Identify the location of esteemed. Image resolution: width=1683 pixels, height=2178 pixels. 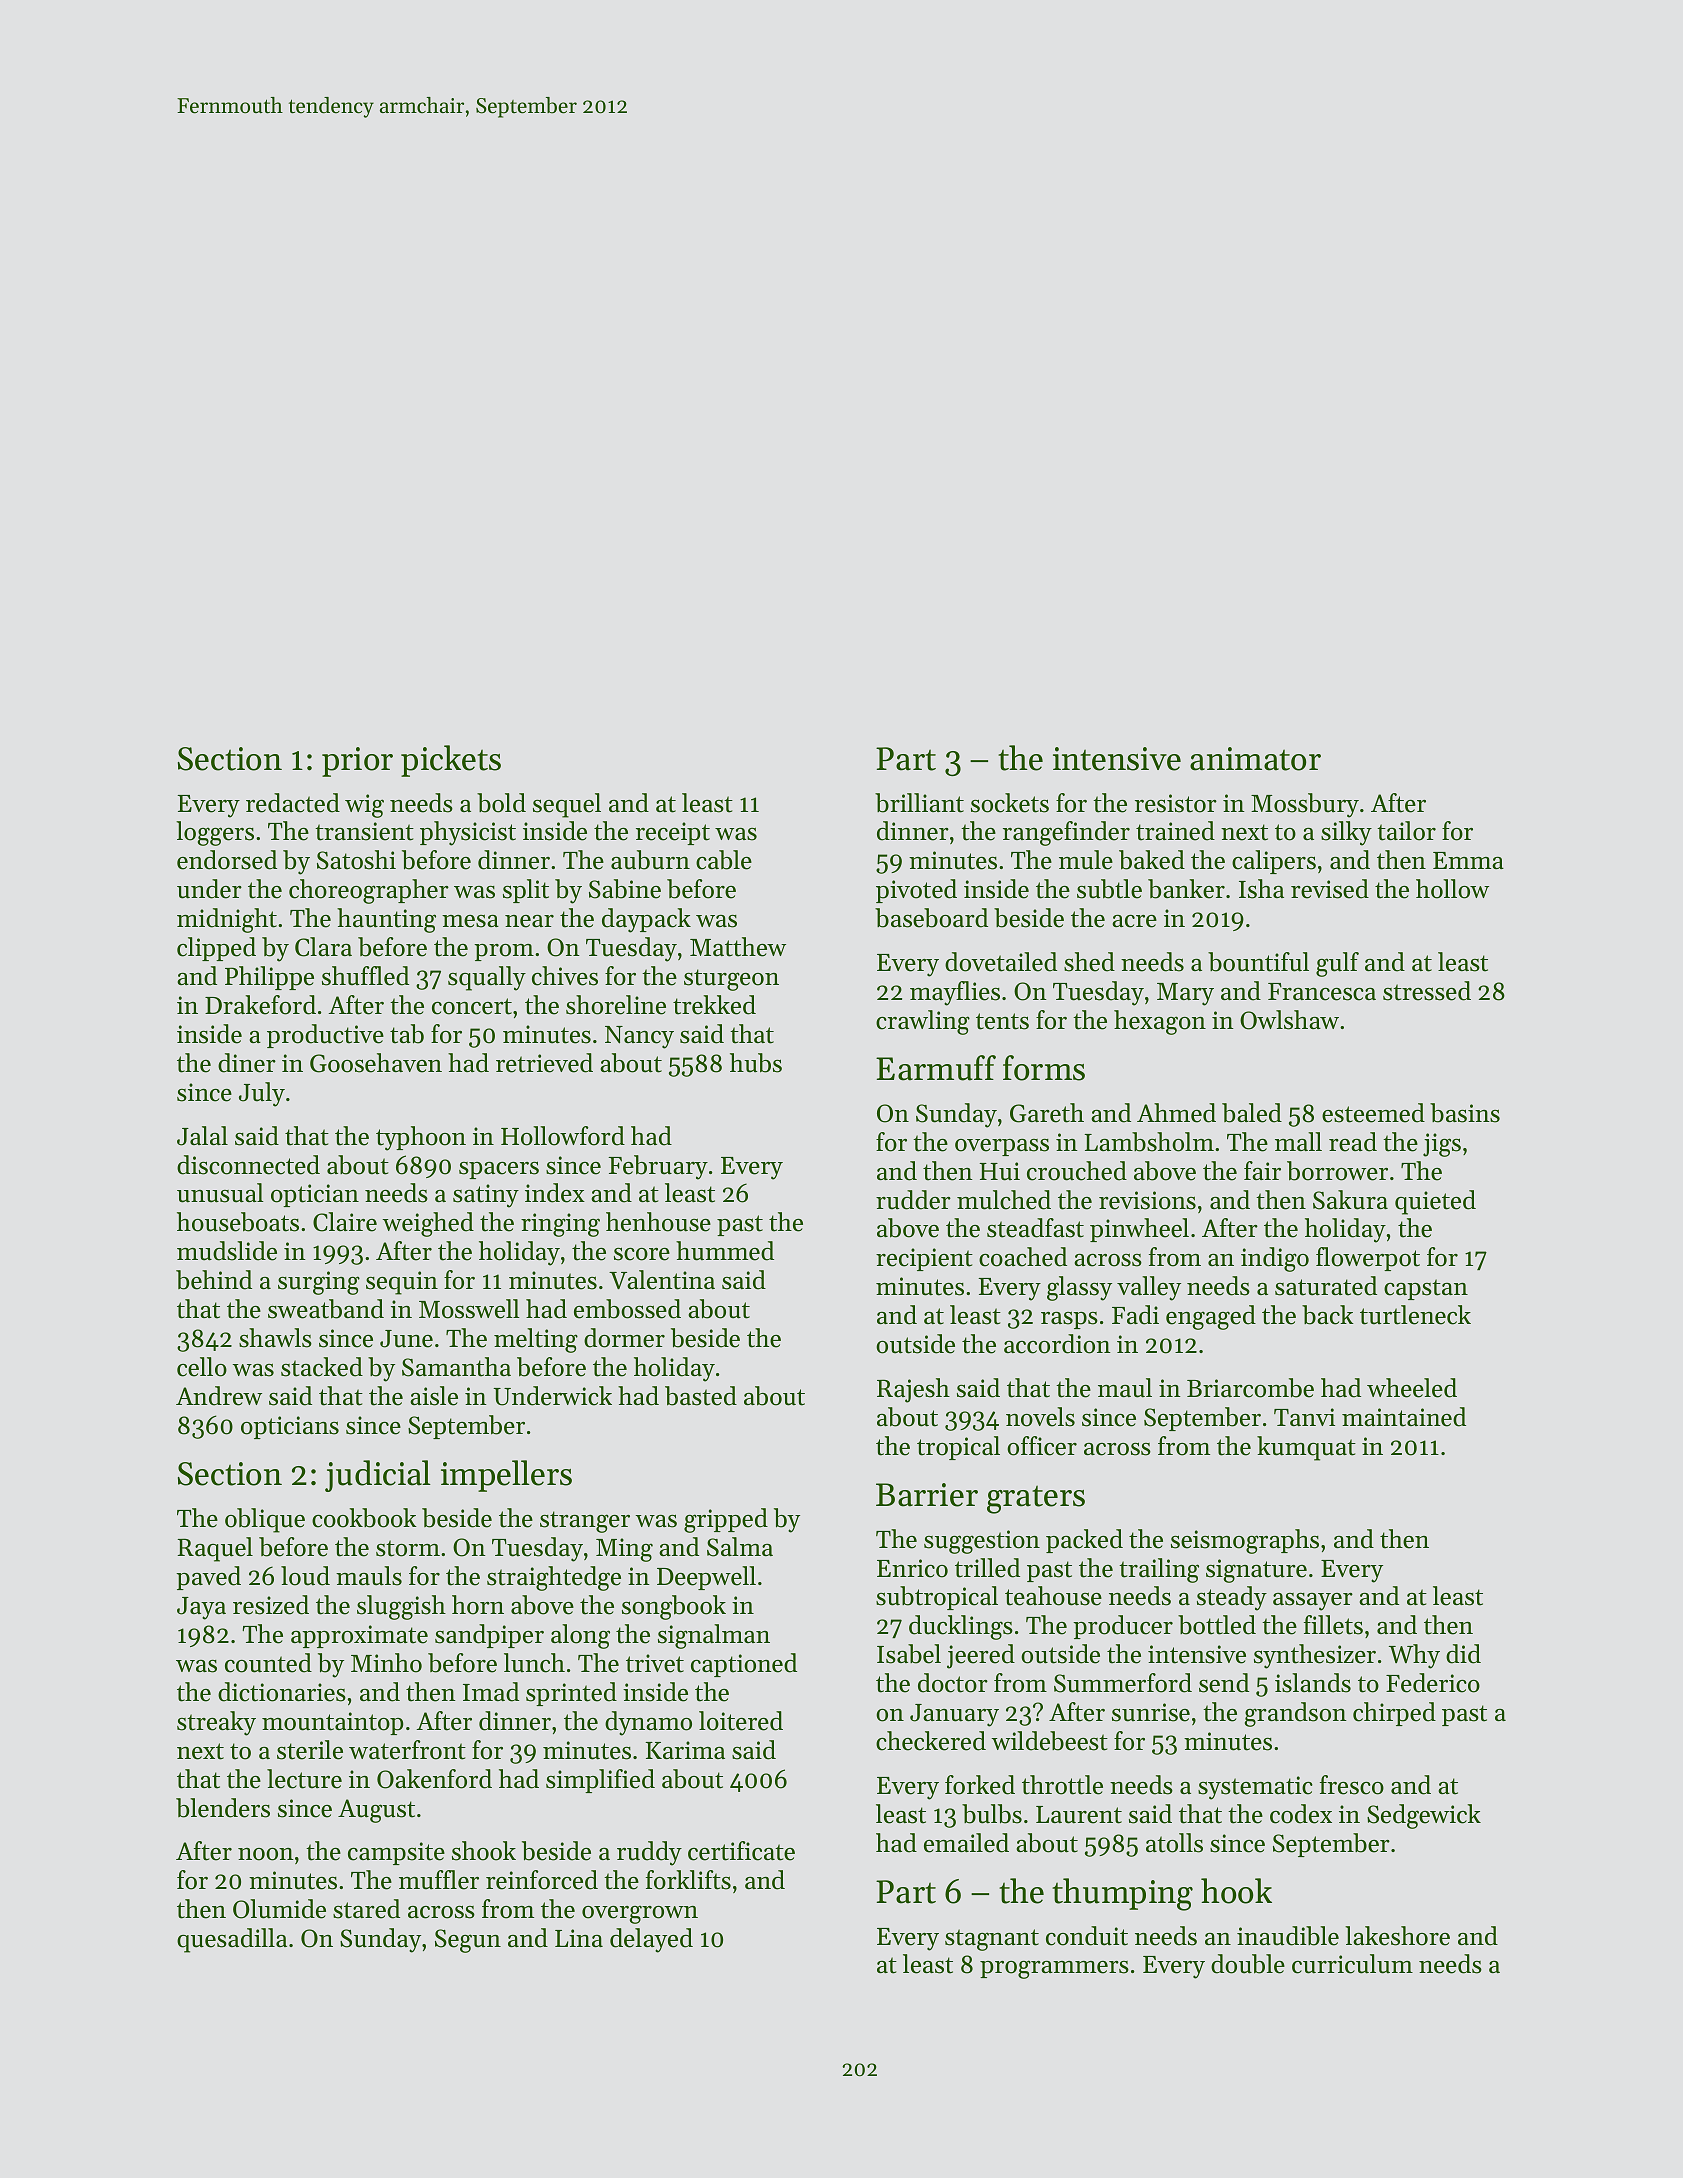
(1373, 1113).
